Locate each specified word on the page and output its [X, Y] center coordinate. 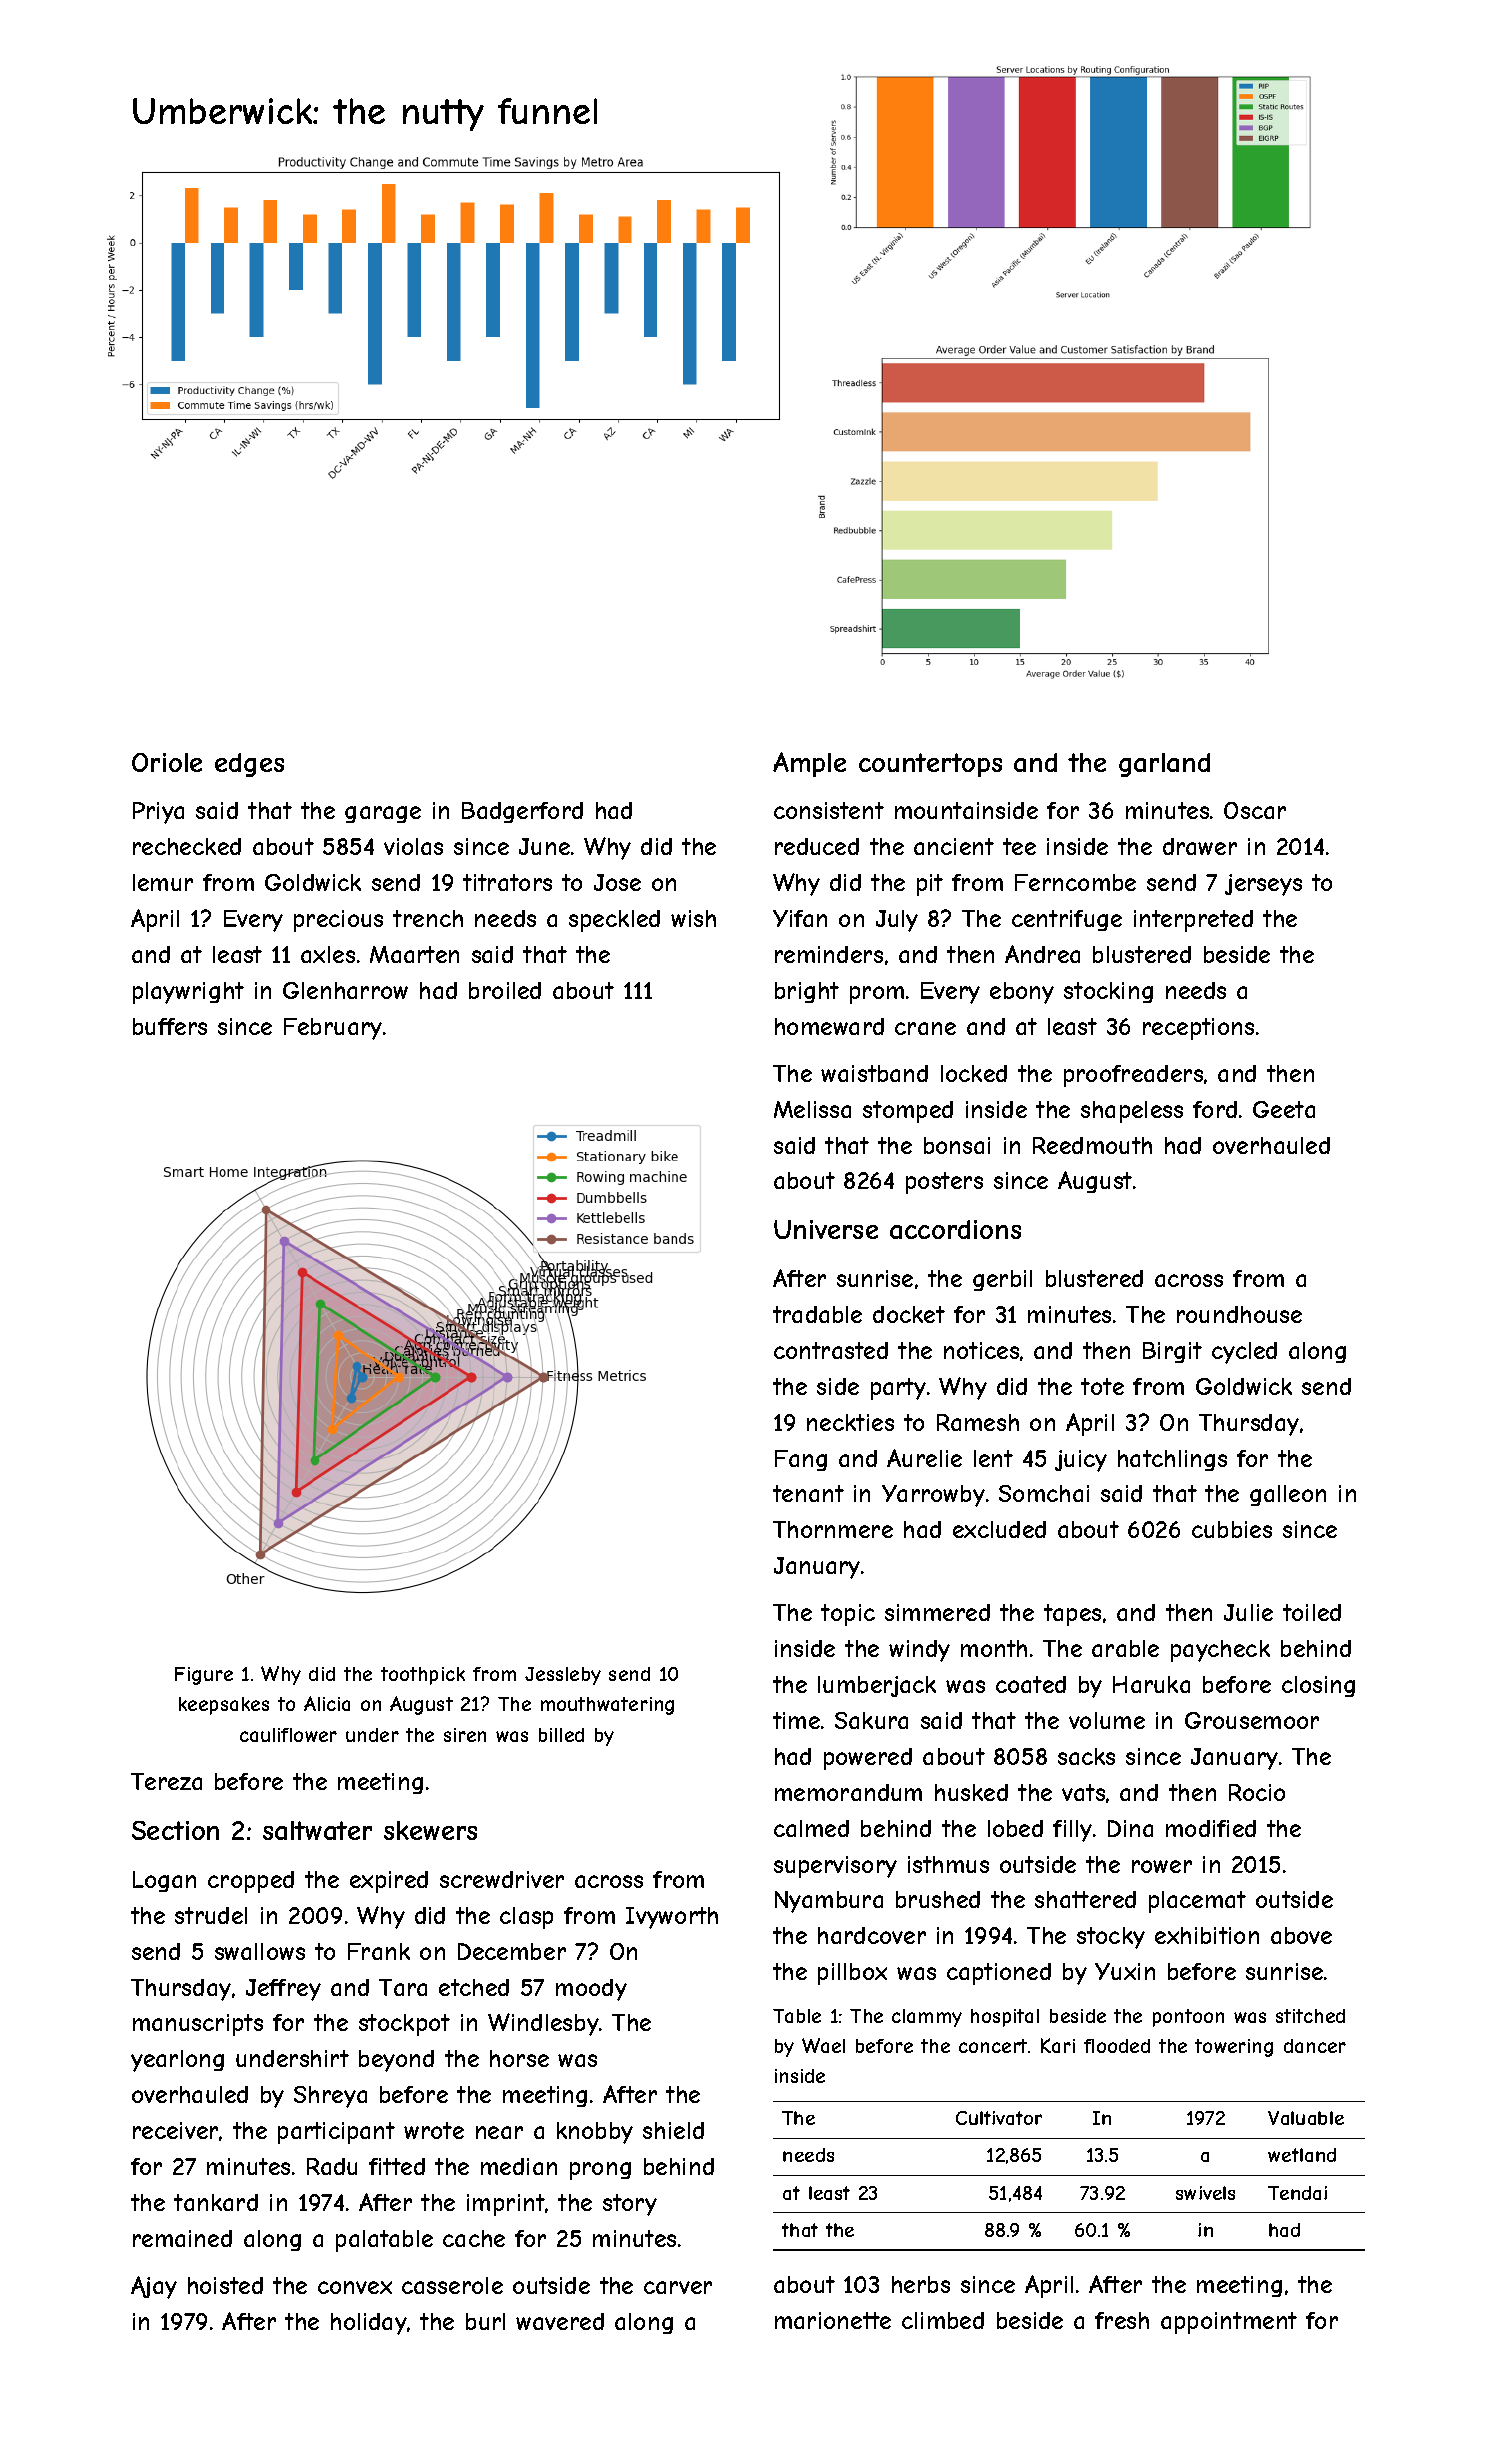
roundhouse [1239, 1314]
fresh [1122, 2320]
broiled [505, 990]
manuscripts [198, 2025]
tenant [808, 1493]
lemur [163, 882]
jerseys [1263, 885]
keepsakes [224, 1706]
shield [673, 2130]
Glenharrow [345, 990]
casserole [452, 2285]
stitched [1310, 2016]
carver [678, 2287]
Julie [1248, 1612]
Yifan [800, 918]
